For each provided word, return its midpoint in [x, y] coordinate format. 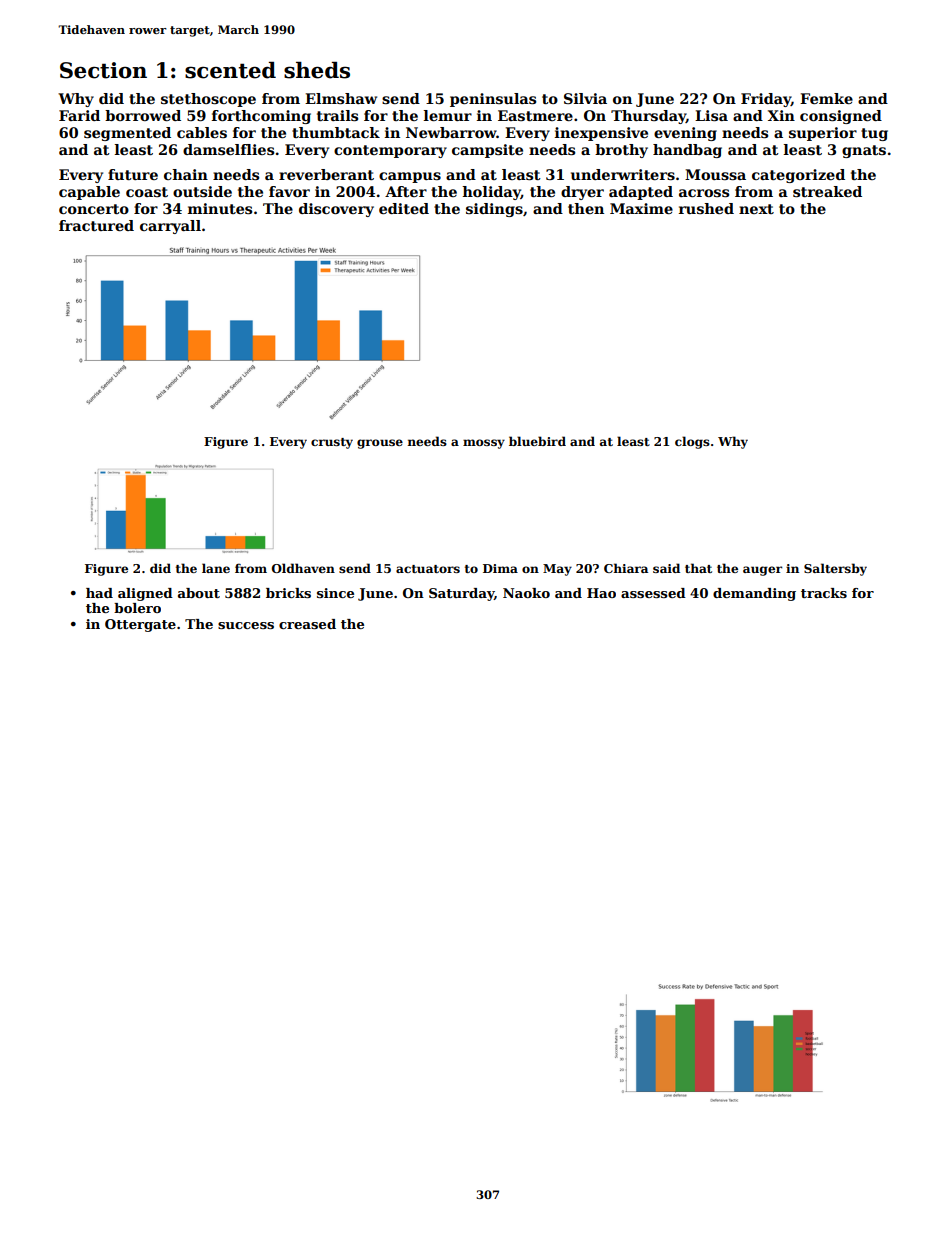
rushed [706, 208]
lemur [448, 115]
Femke [826, 98]
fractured [96, 225]
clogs [692, 442]
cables [202, 132]
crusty [332, 443]
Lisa [711, 115]
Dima [500, 568]
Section [103, 70]
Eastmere [535, 115]
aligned [145, 594]
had [99, 593]
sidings [494, 210]
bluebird [537, 441]
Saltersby [835, 569]
